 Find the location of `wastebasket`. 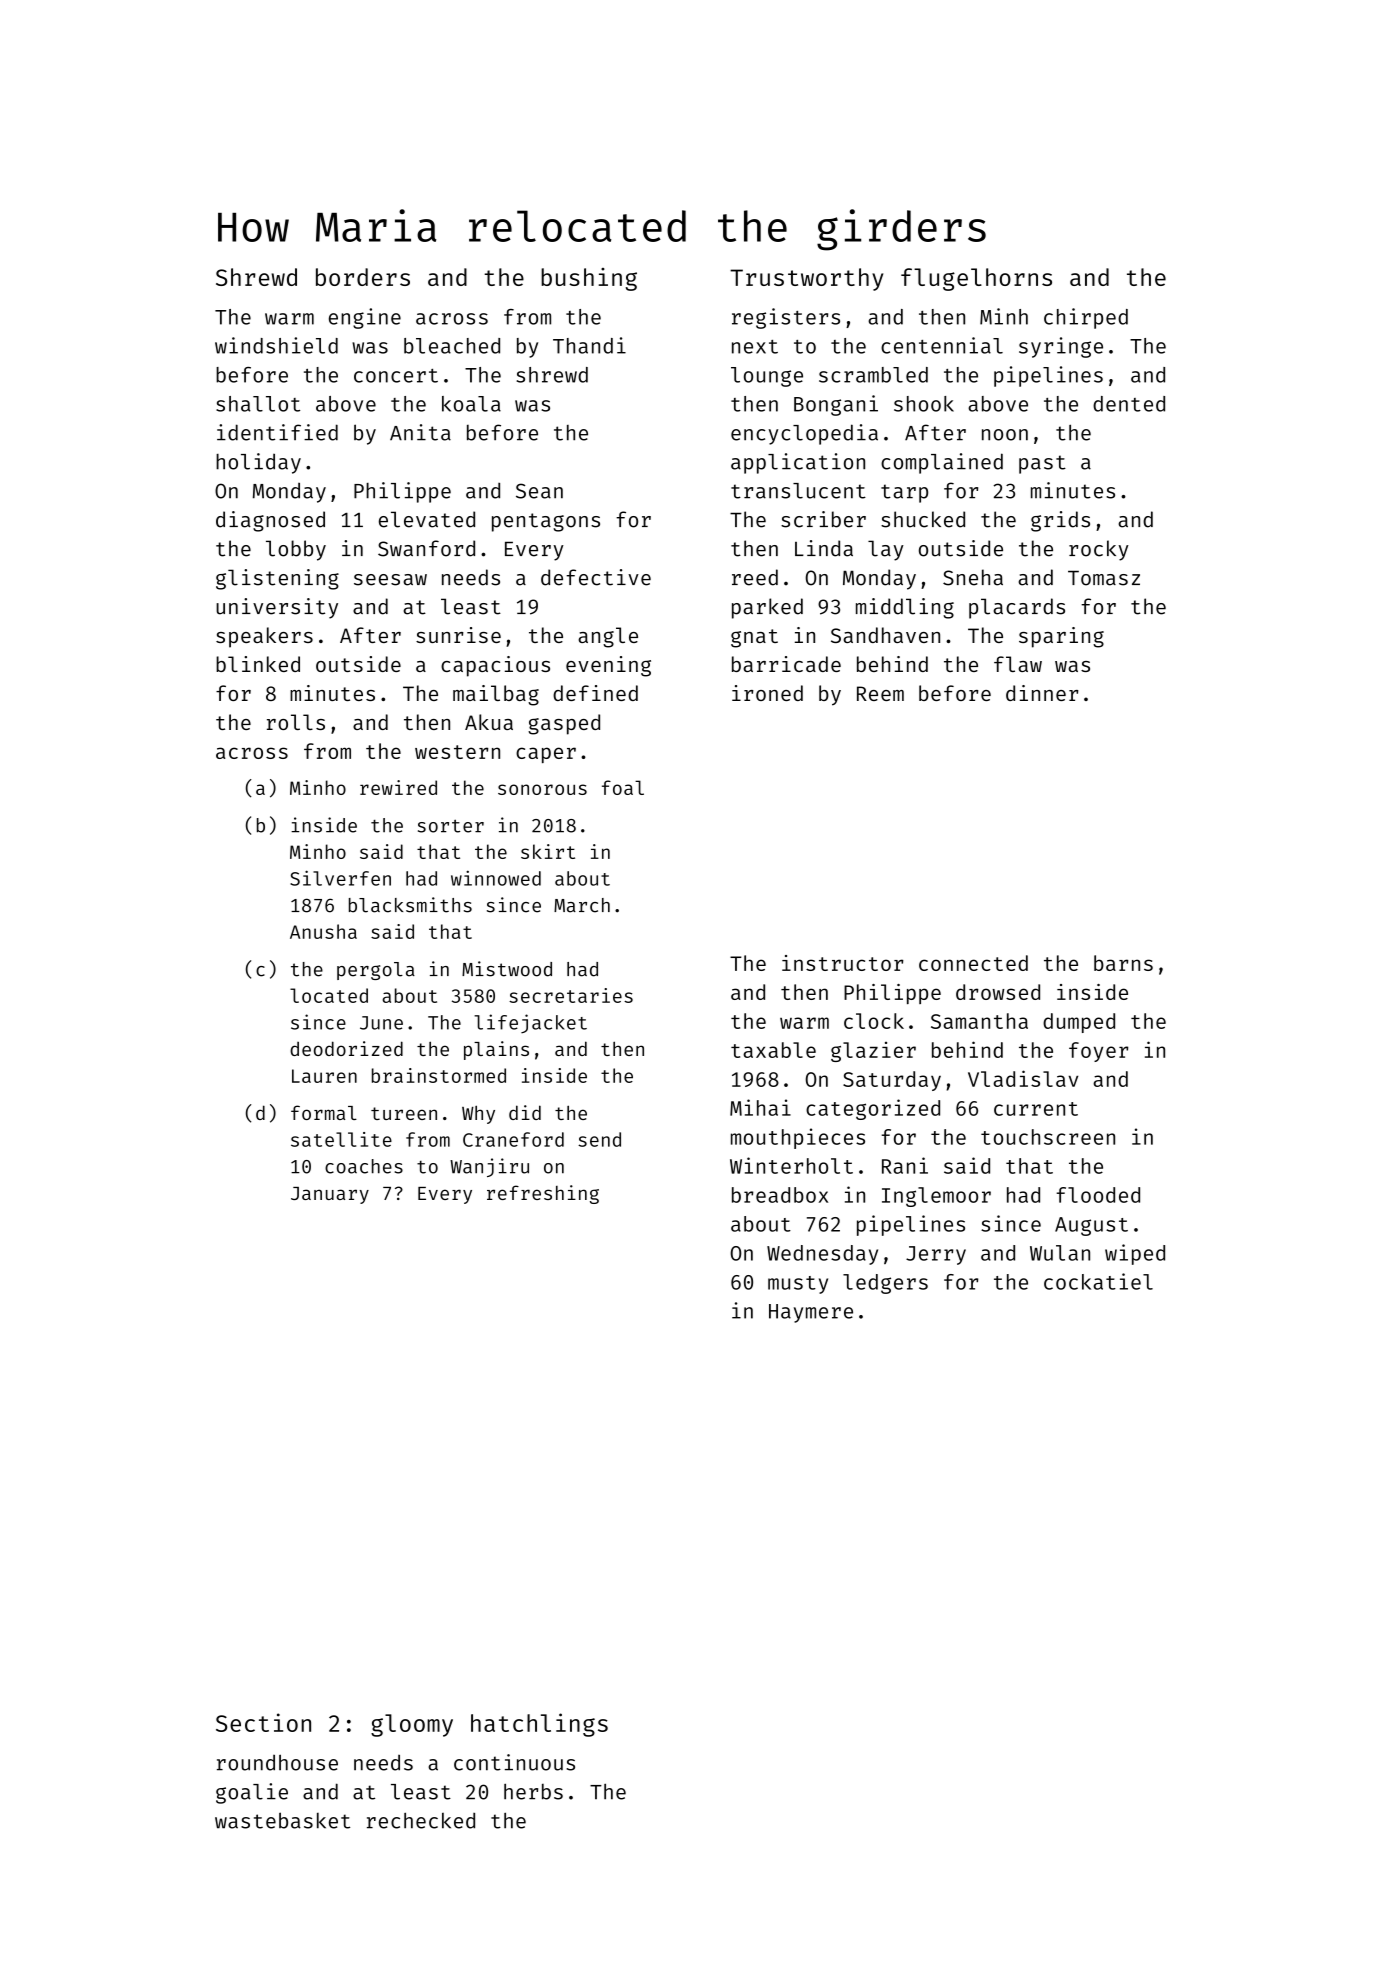

wastebasket is located at coordinates (282, 1820).
